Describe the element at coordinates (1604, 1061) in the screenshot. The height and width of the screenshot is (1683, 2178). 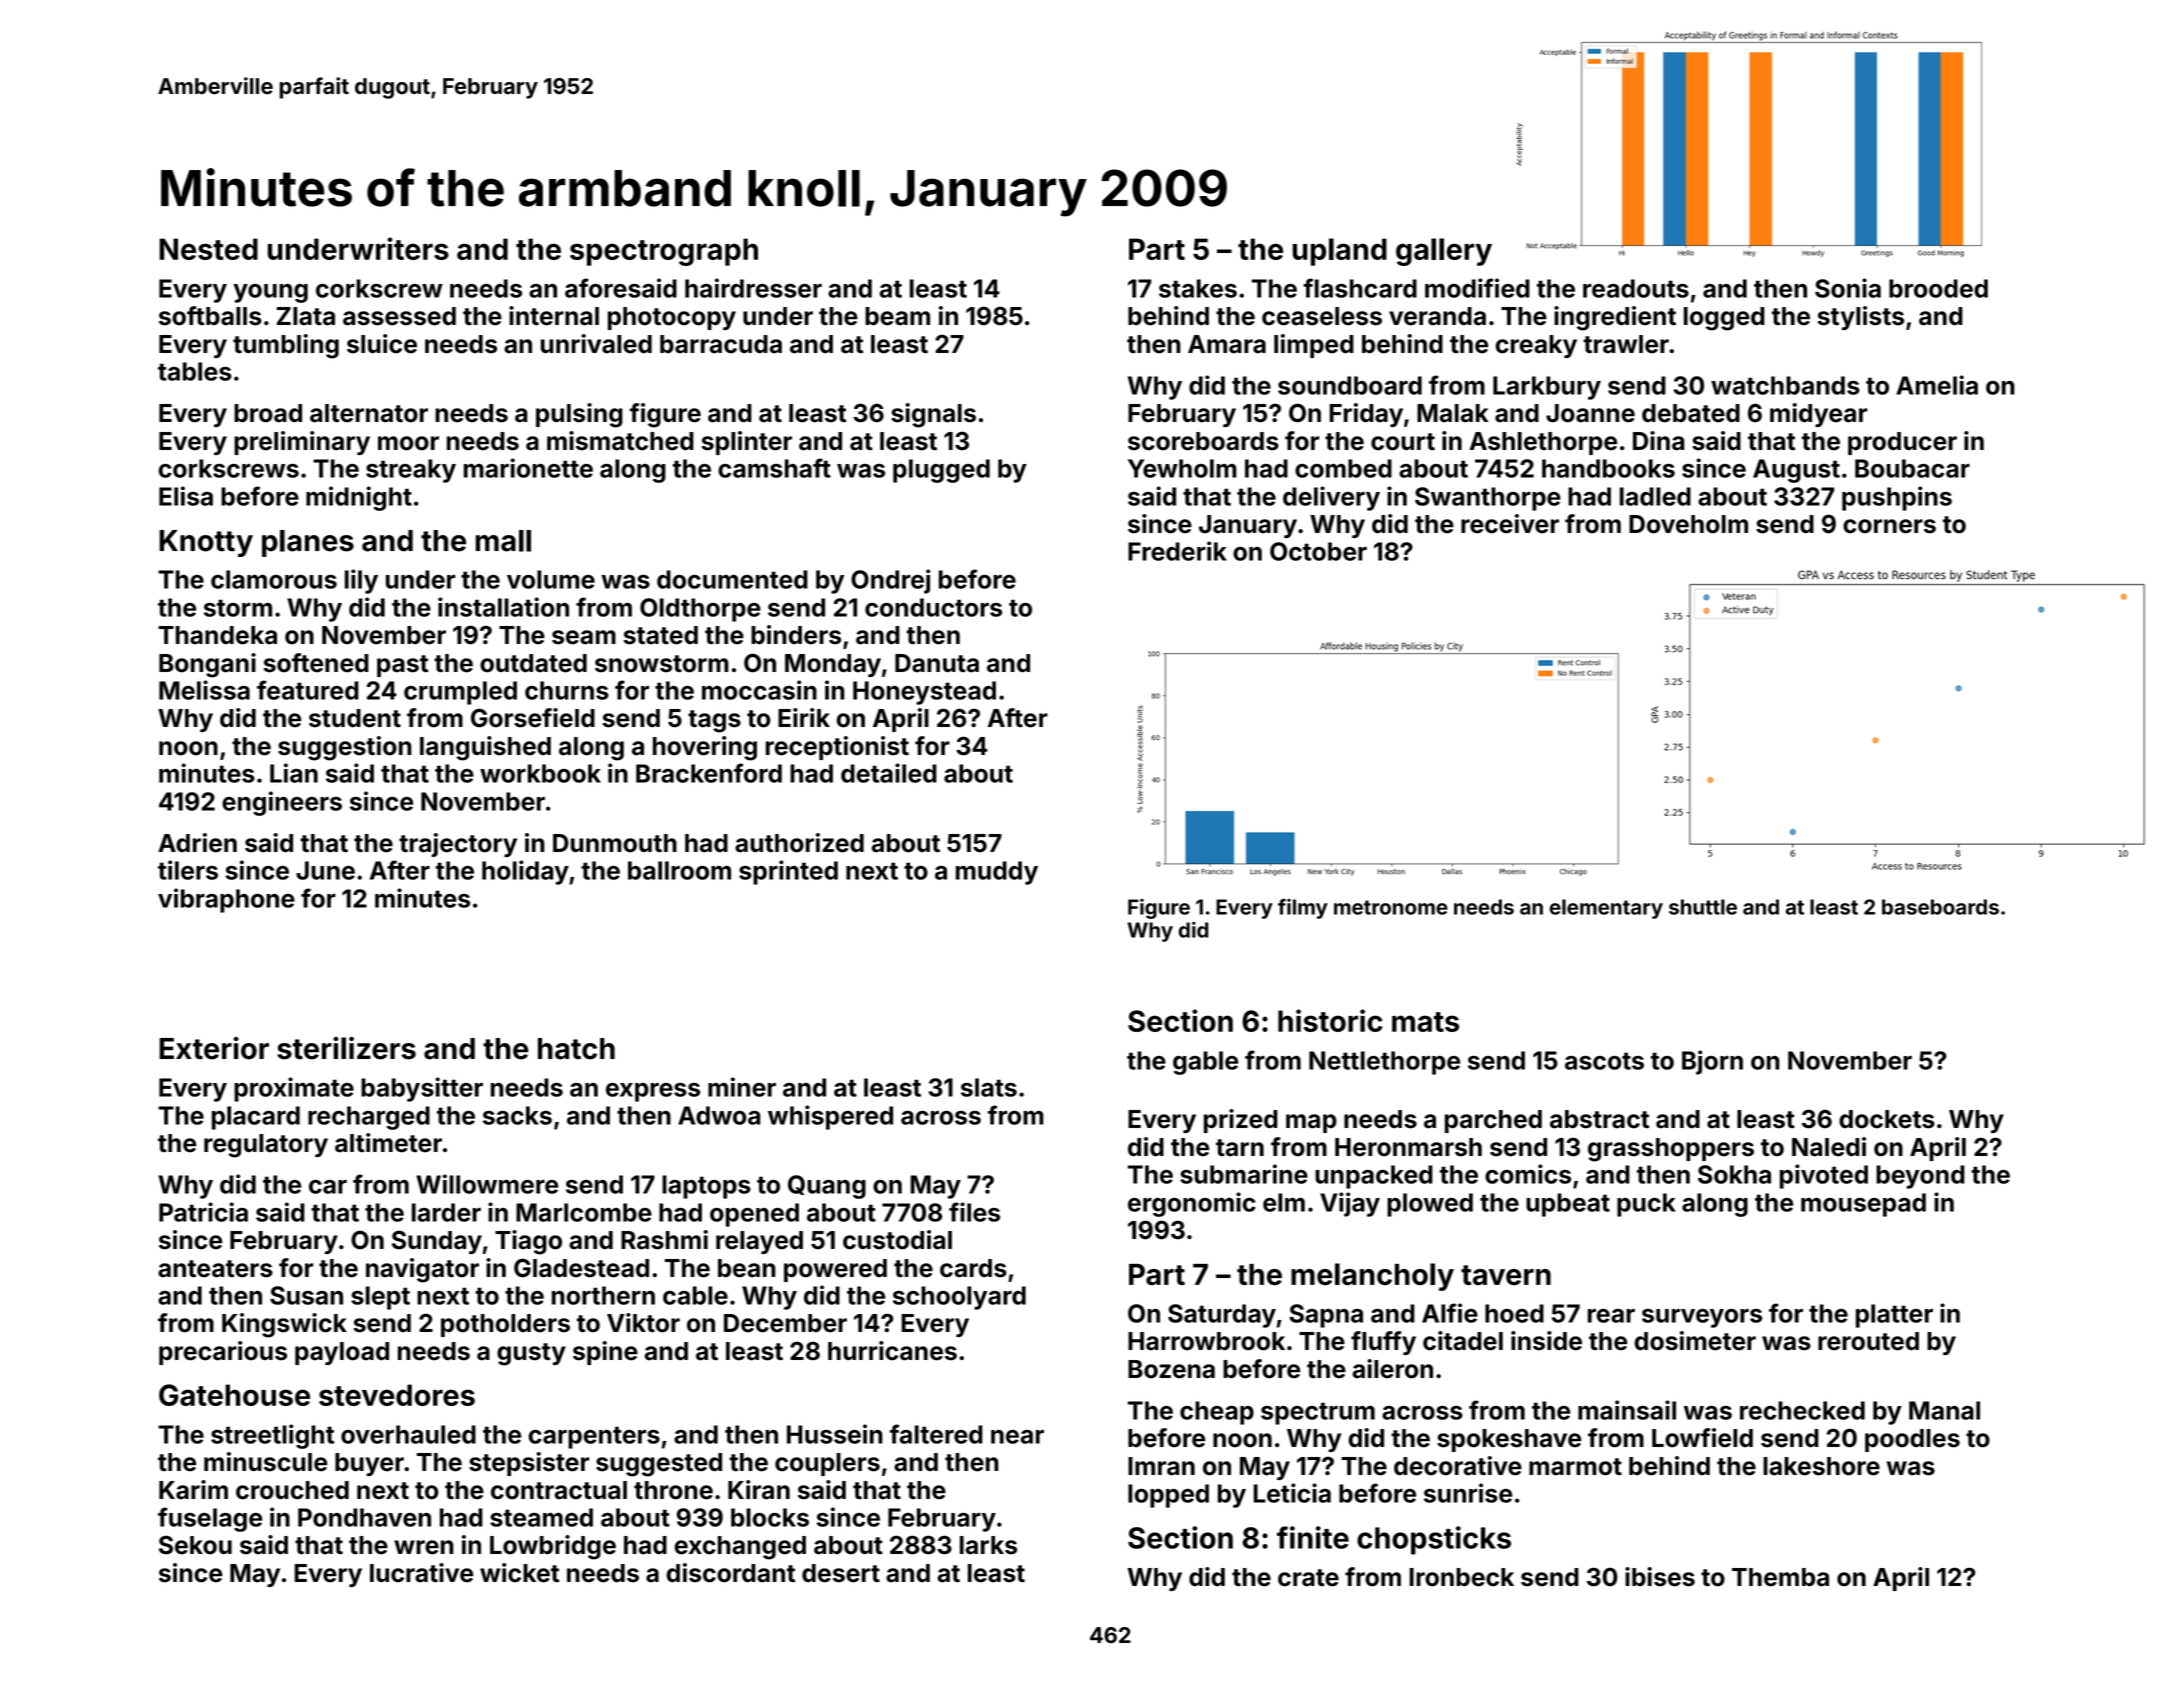
I see `ascots` at that location.
